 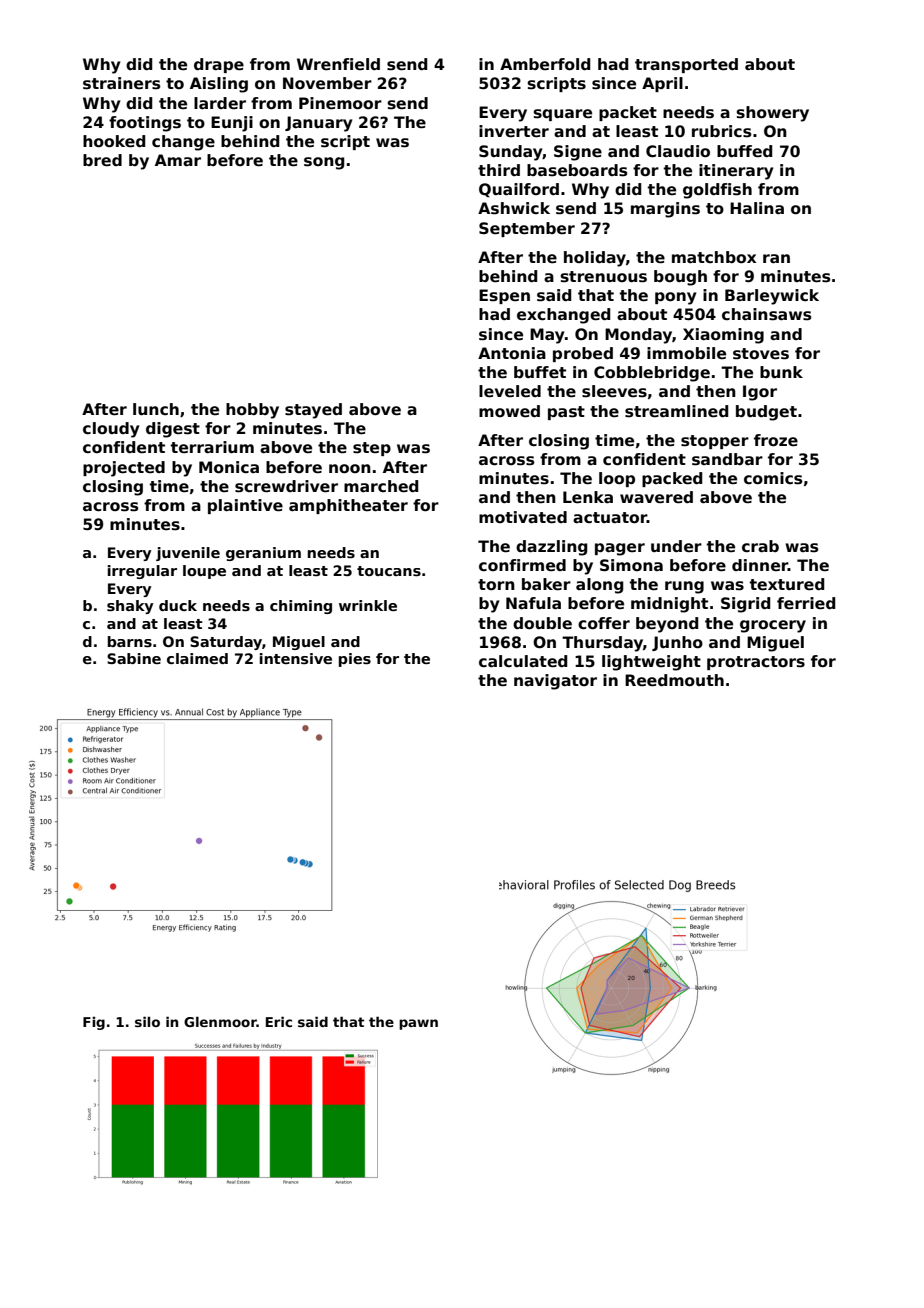 What do you see at coordinates (504, 296) in the screenshot?
I see `Espen` at bounding box center [504, 296].
